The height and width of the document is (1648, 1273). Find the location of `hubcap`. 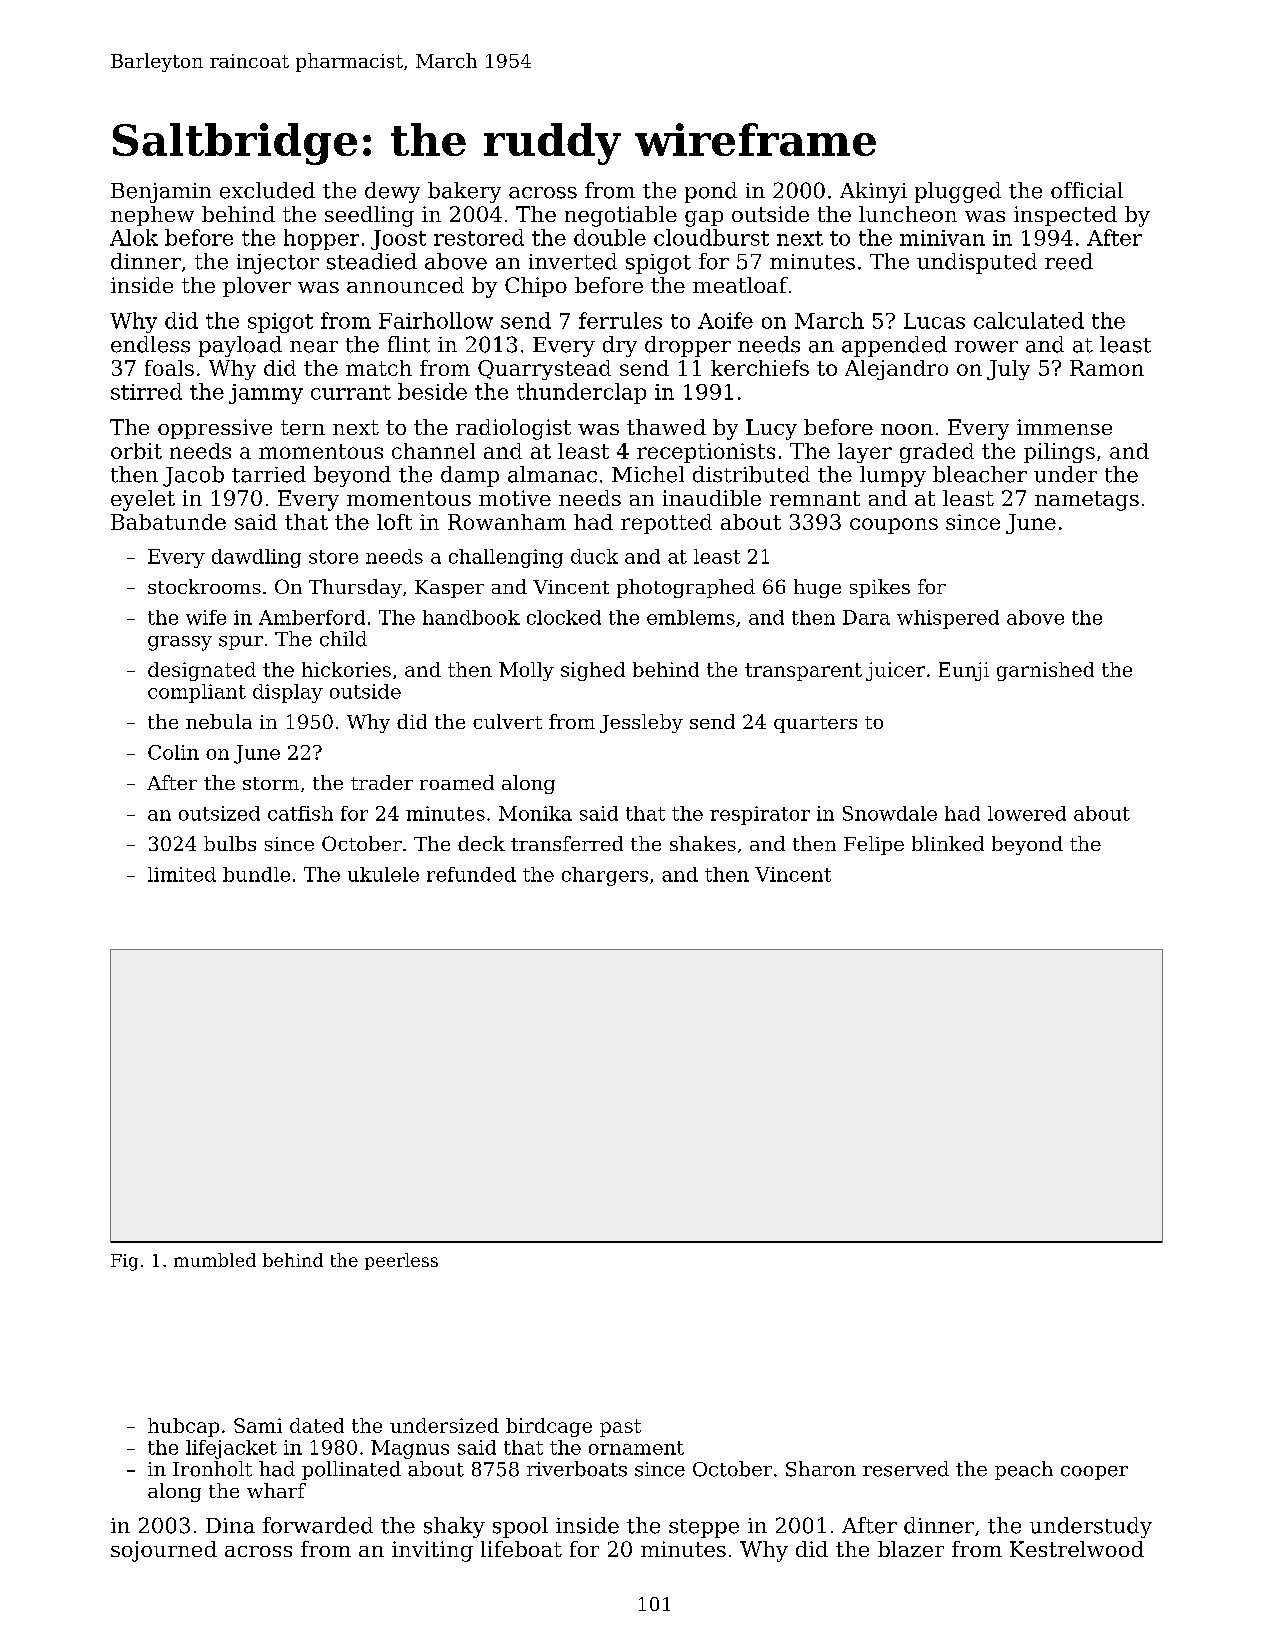

hubcap is located at coordinates (183, 1427).
